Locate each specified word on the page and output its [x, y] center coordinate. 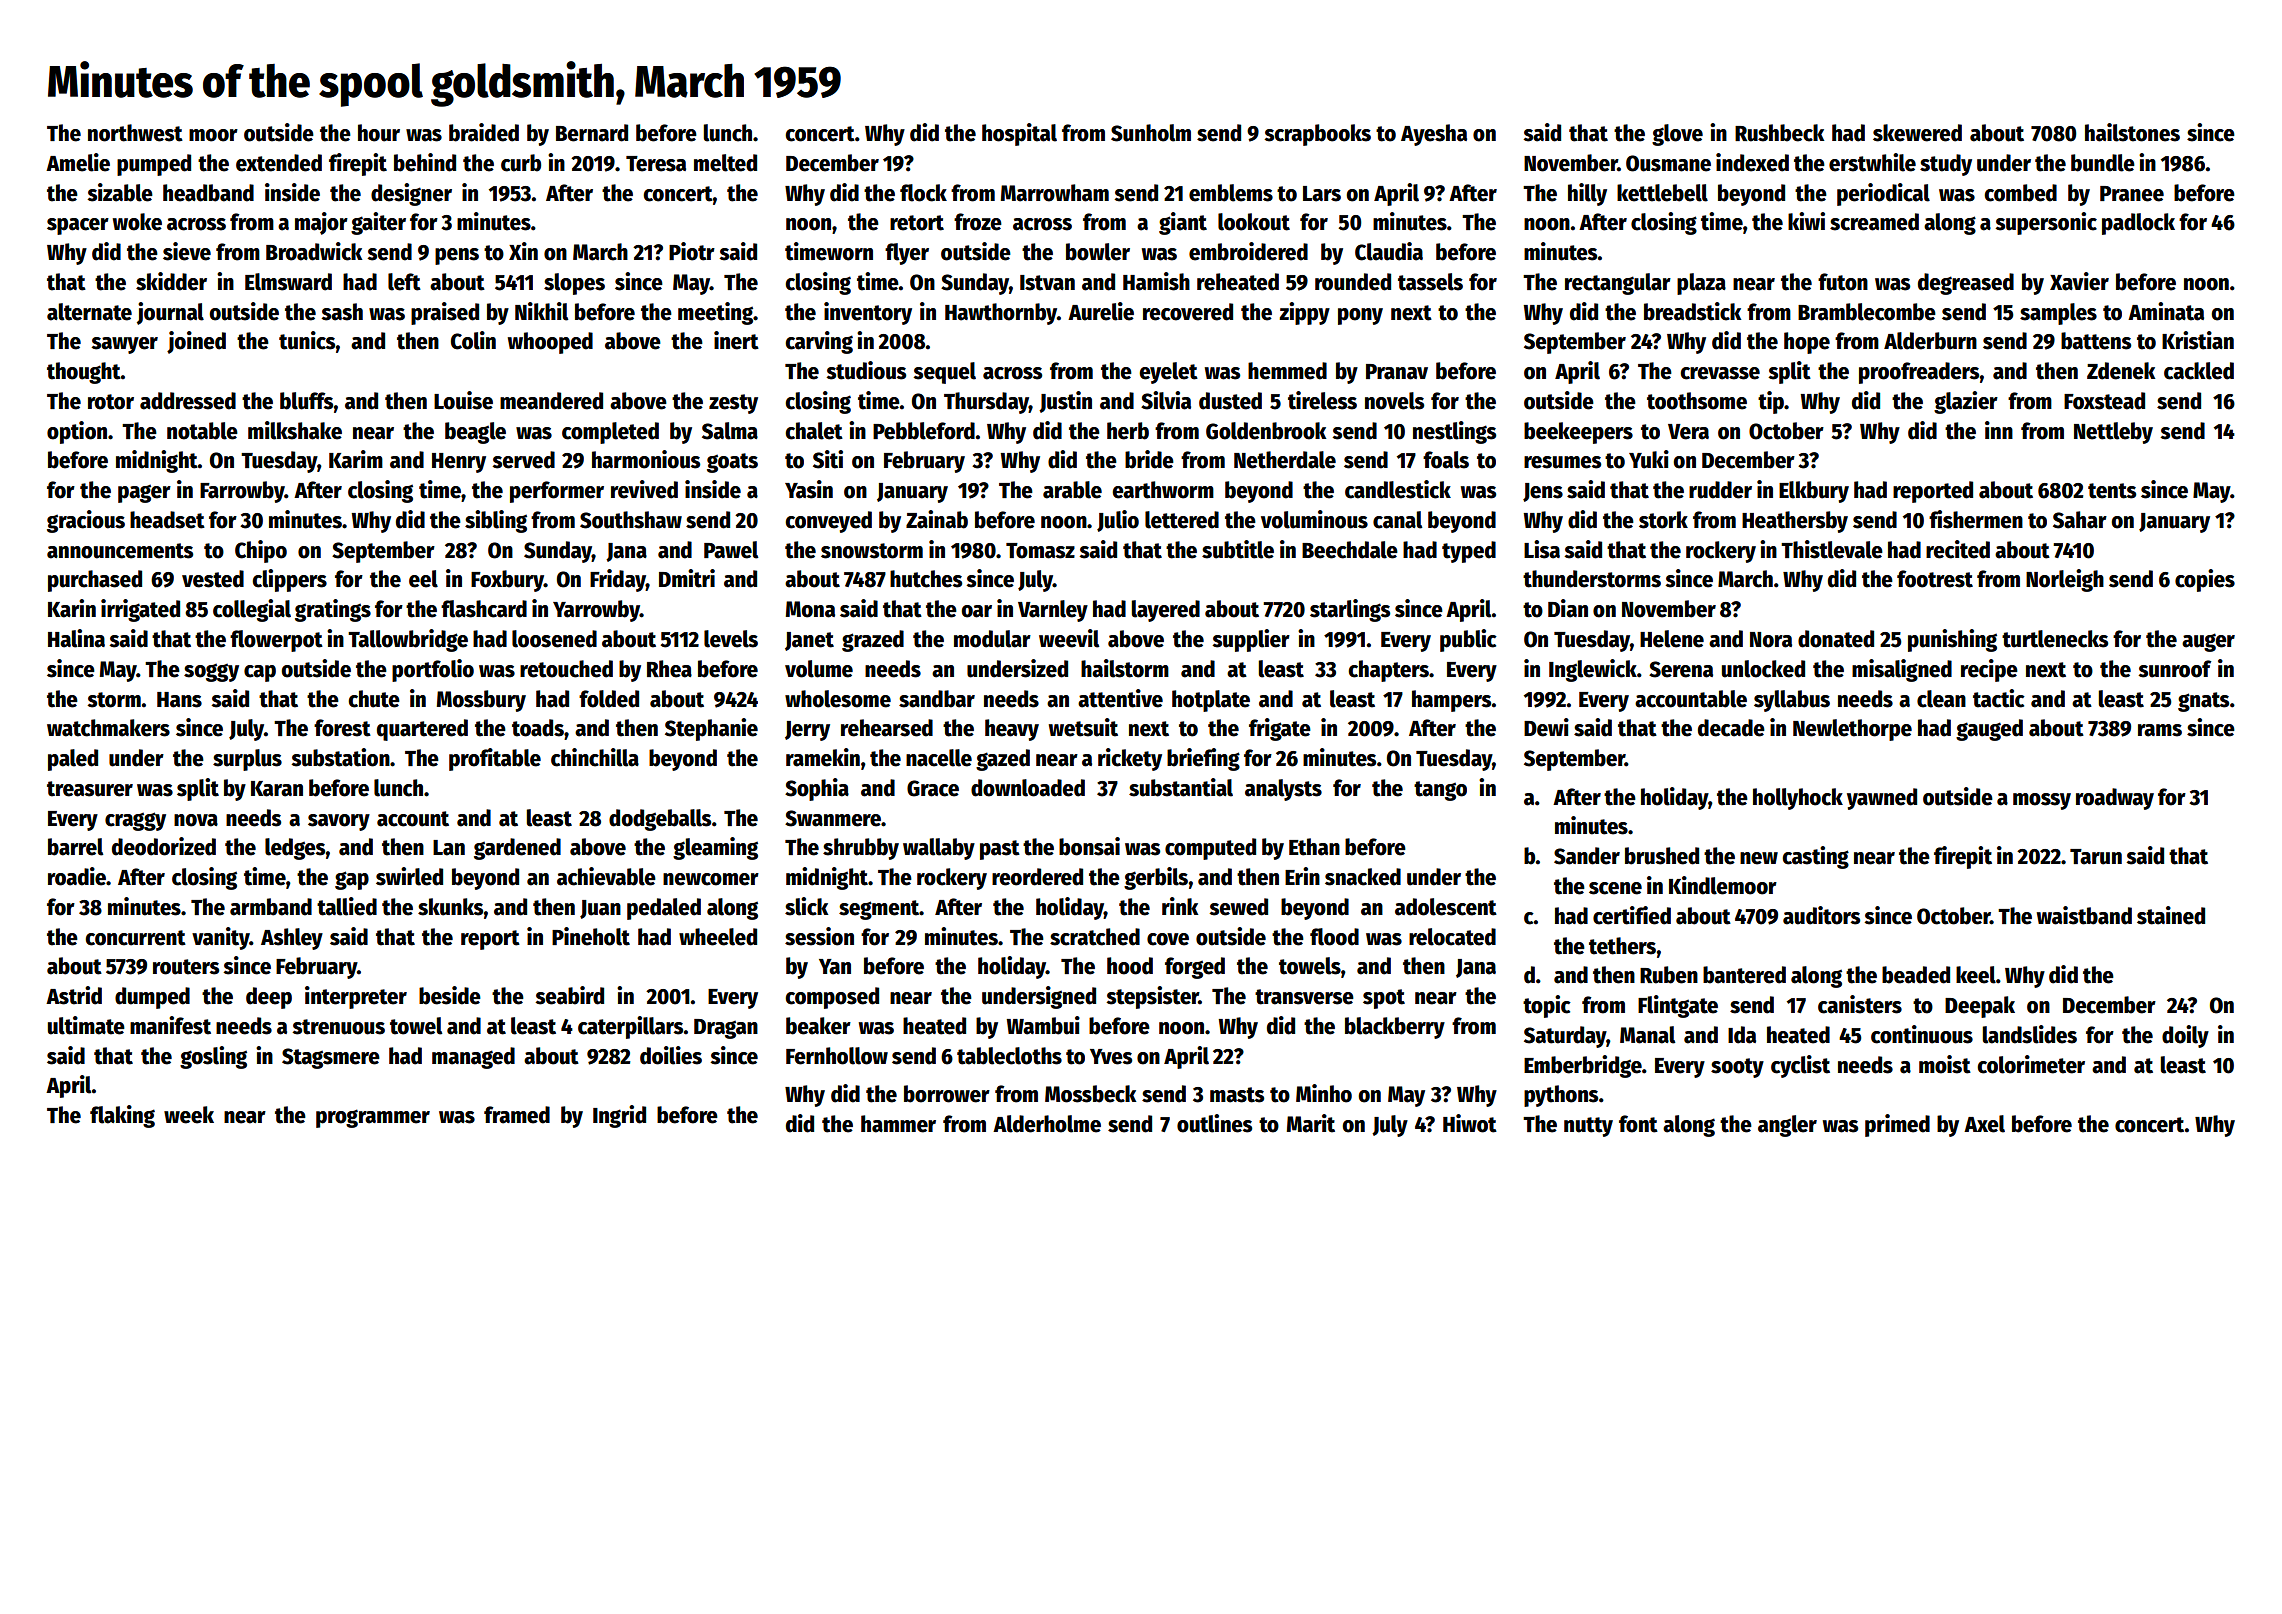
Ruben [1669, 975]
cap [260, 673]
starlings [1350, 610]
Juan [600, 909]
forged [1195, 968]
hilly [1587, 194]
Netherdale [1285, 460]
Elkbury [1814, 492]
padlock [2138, 224]
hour [379, 133]
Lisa [1542, 549]
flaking [122, 1116]
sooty [1737, 1068]
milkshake [295, 430]
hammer [898, 1124]
